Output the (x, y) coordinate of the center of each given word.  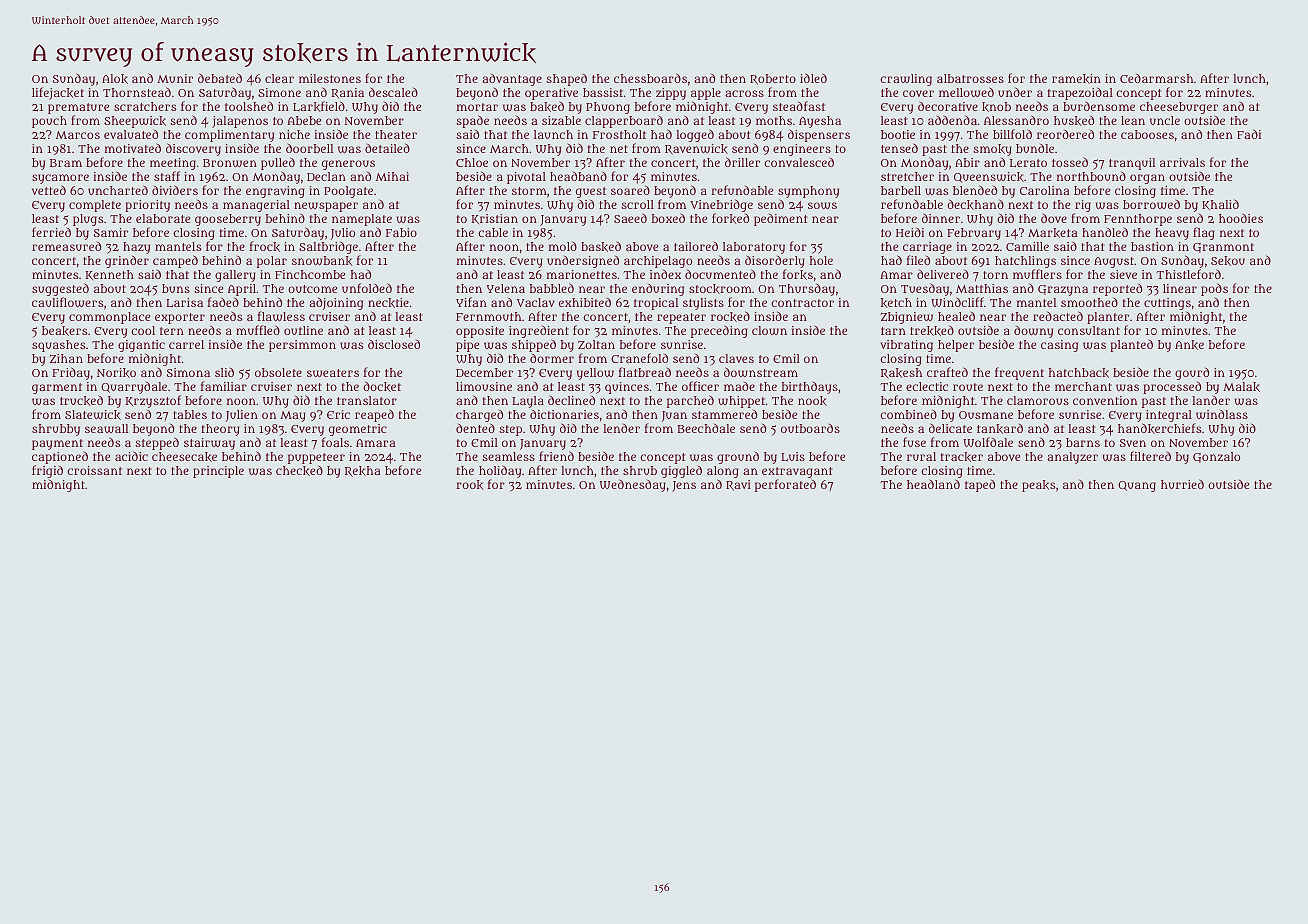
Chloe (472, 162)
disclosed (394, 344)
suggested (60, 289)
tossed (1070, 162)
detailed (387, 148)
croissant (94, 470)
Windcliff (957, 302)
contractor (802, 303)
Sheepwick (135, 122)
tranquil (1132, 164)
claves (736, 358)
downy (1033, 332)
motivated (133, 148)
